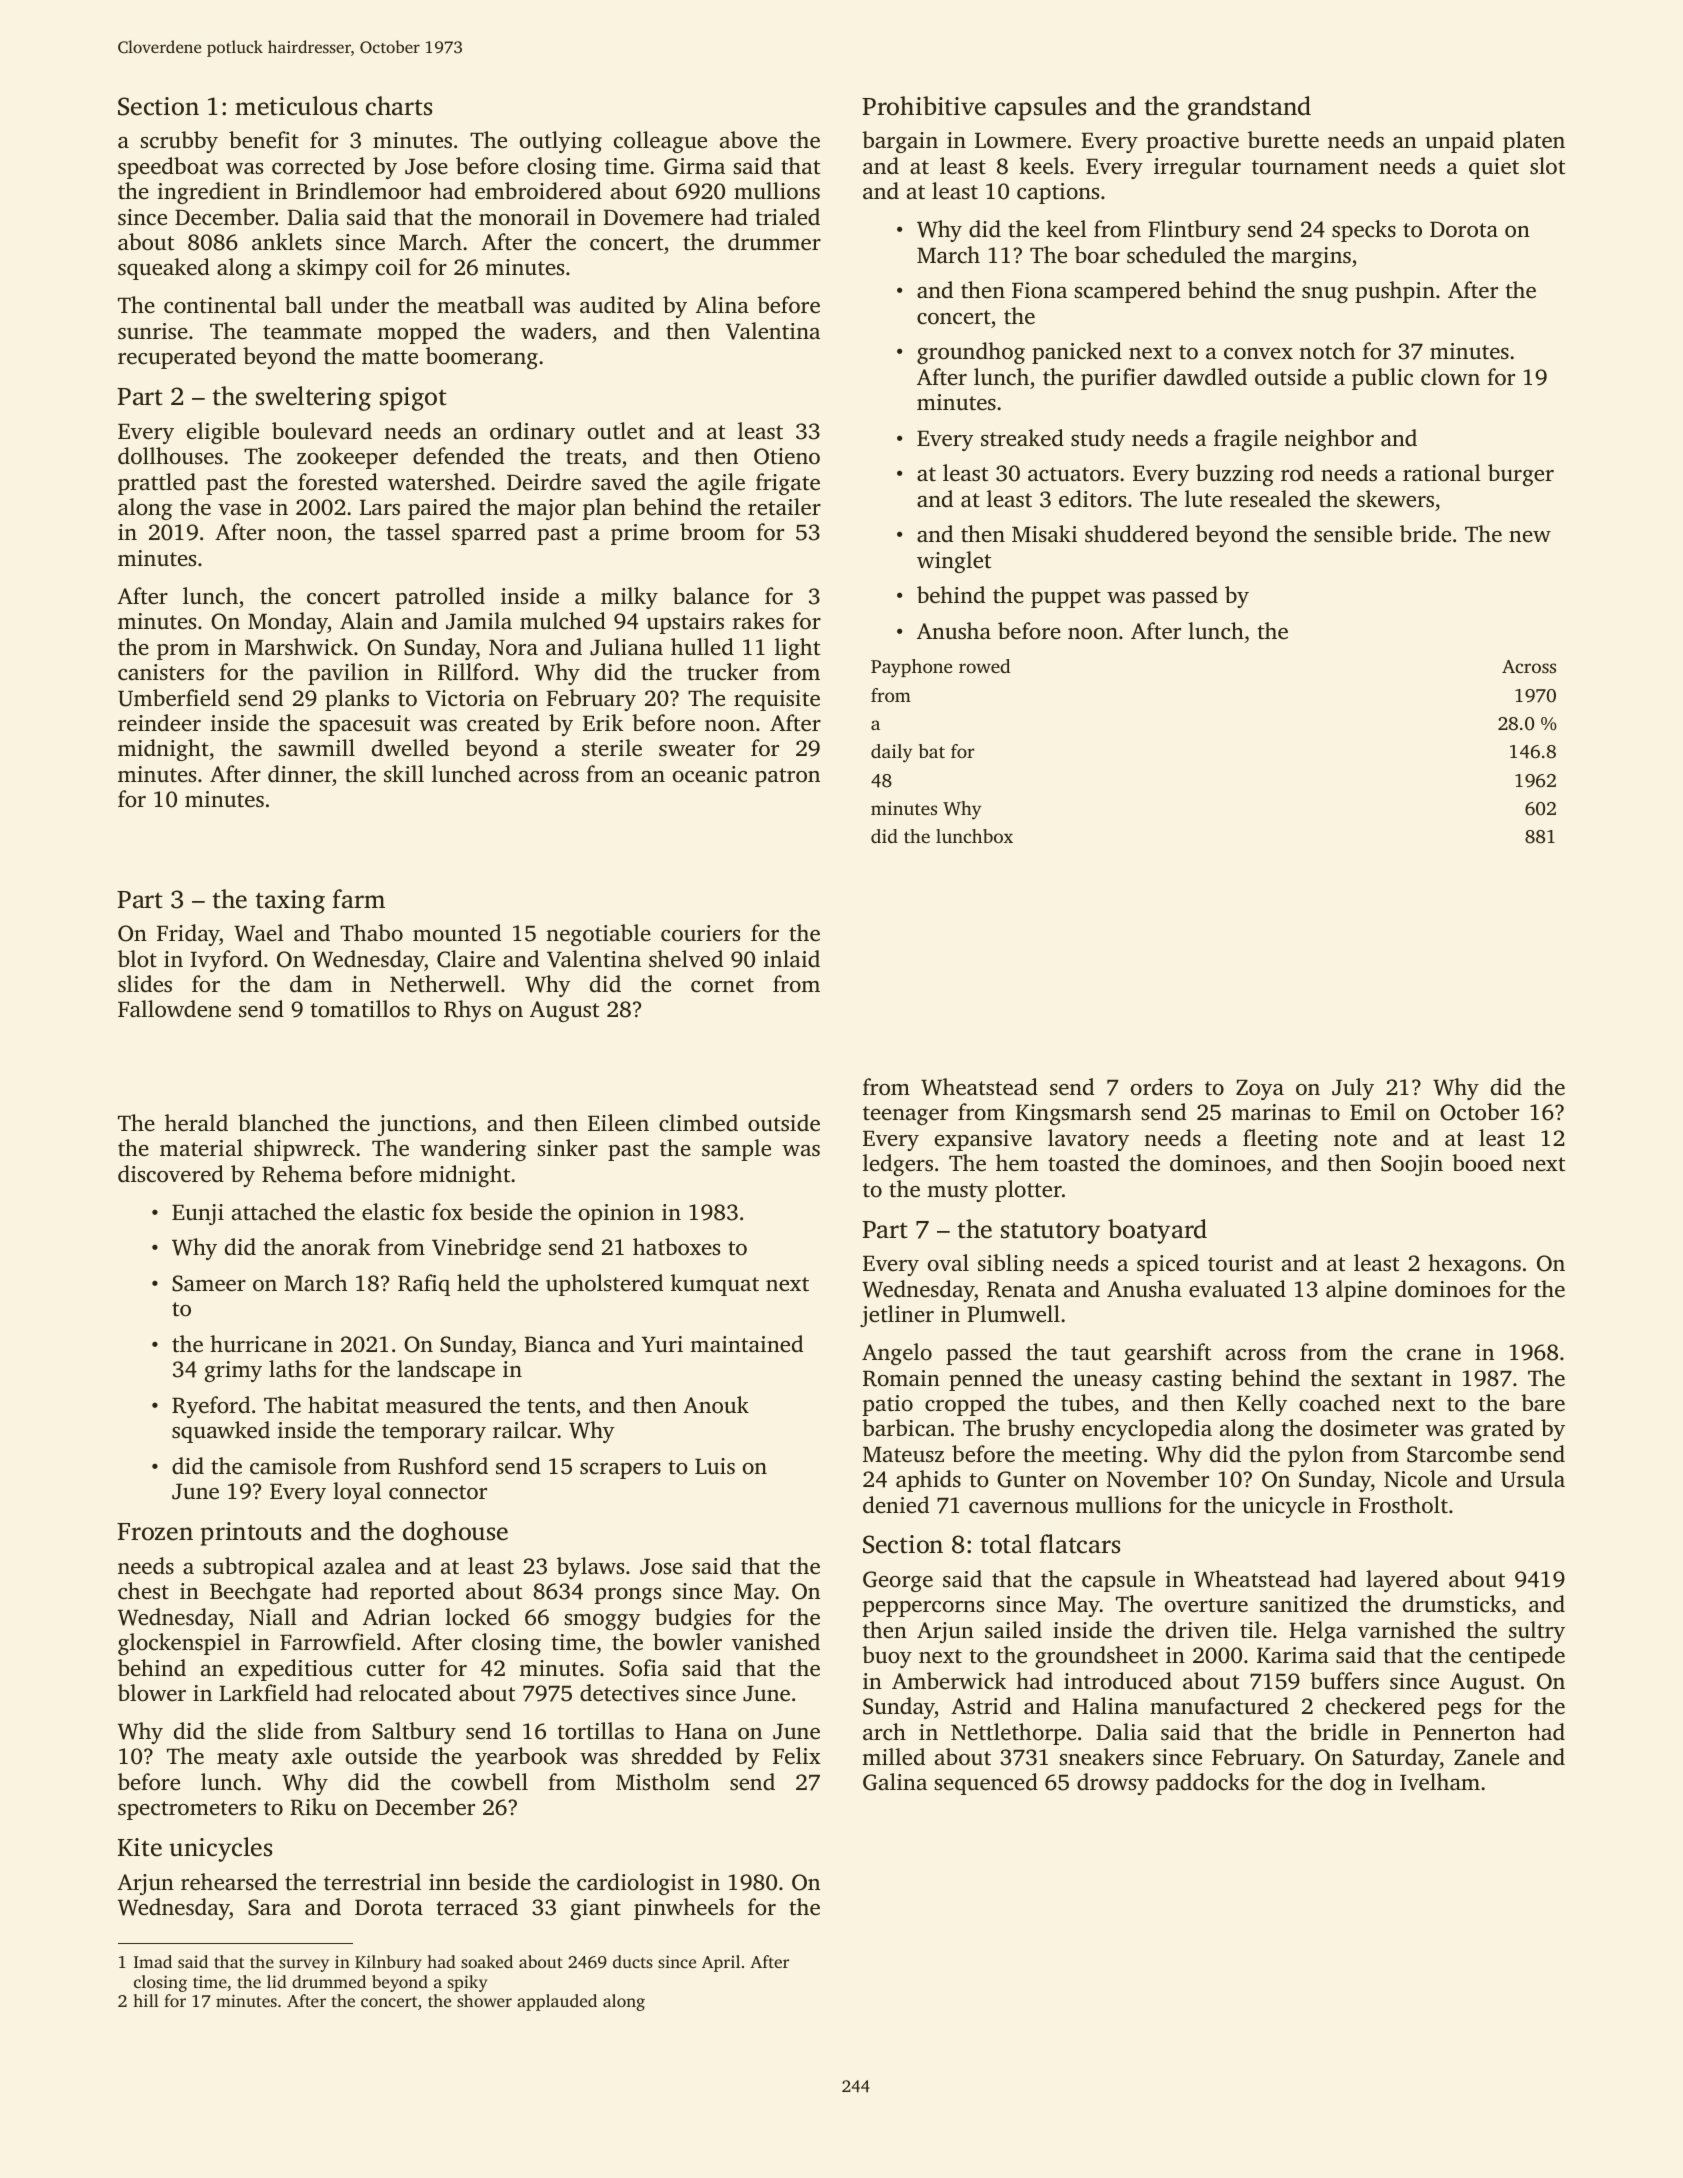  What do you see at coordinates (662, 1344) in the screenshot?
I see `Yuri` at bounding box center [662, 1344].
